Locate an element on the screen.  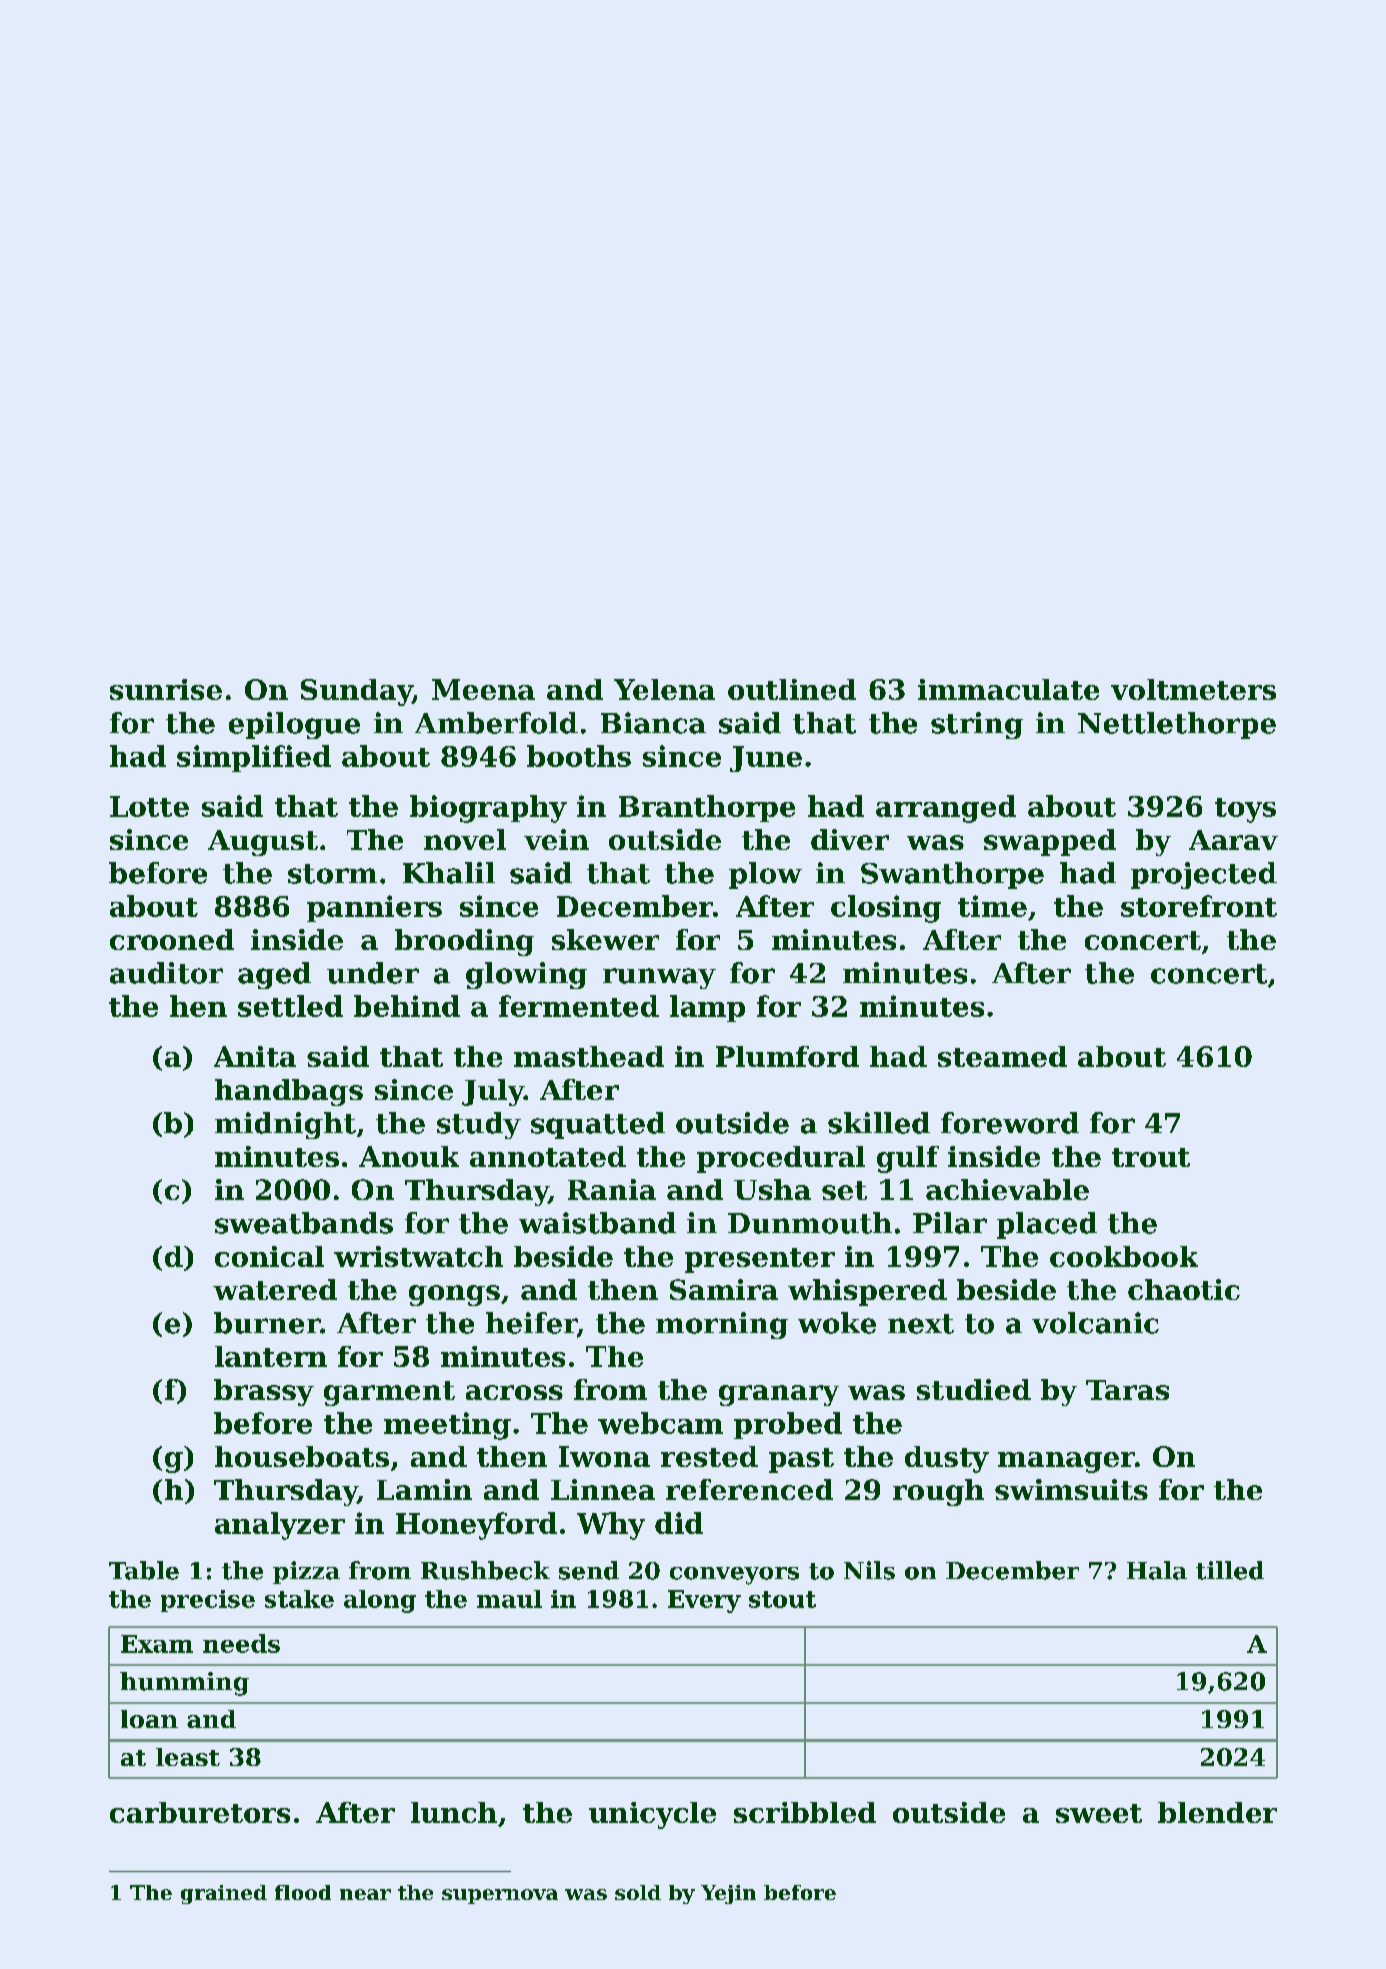
placed is located at coordinates (1047, 1225).
